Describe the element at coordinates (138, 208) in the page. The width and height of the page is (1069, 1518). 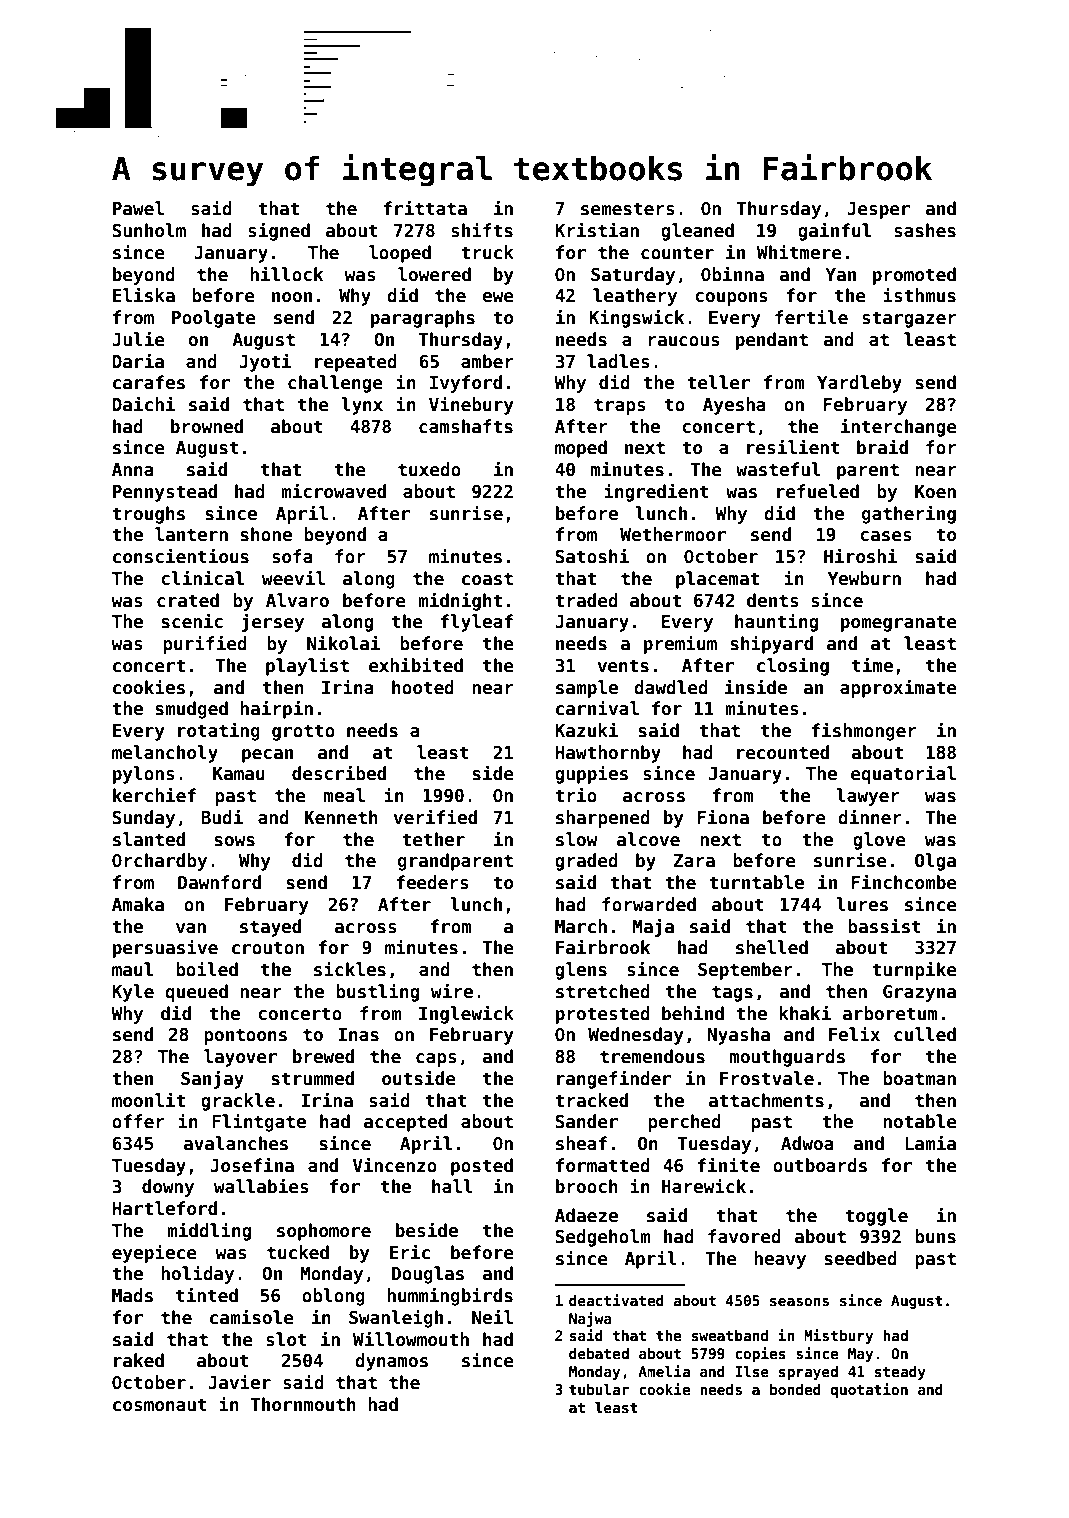
I see `Pawel` at that location.
